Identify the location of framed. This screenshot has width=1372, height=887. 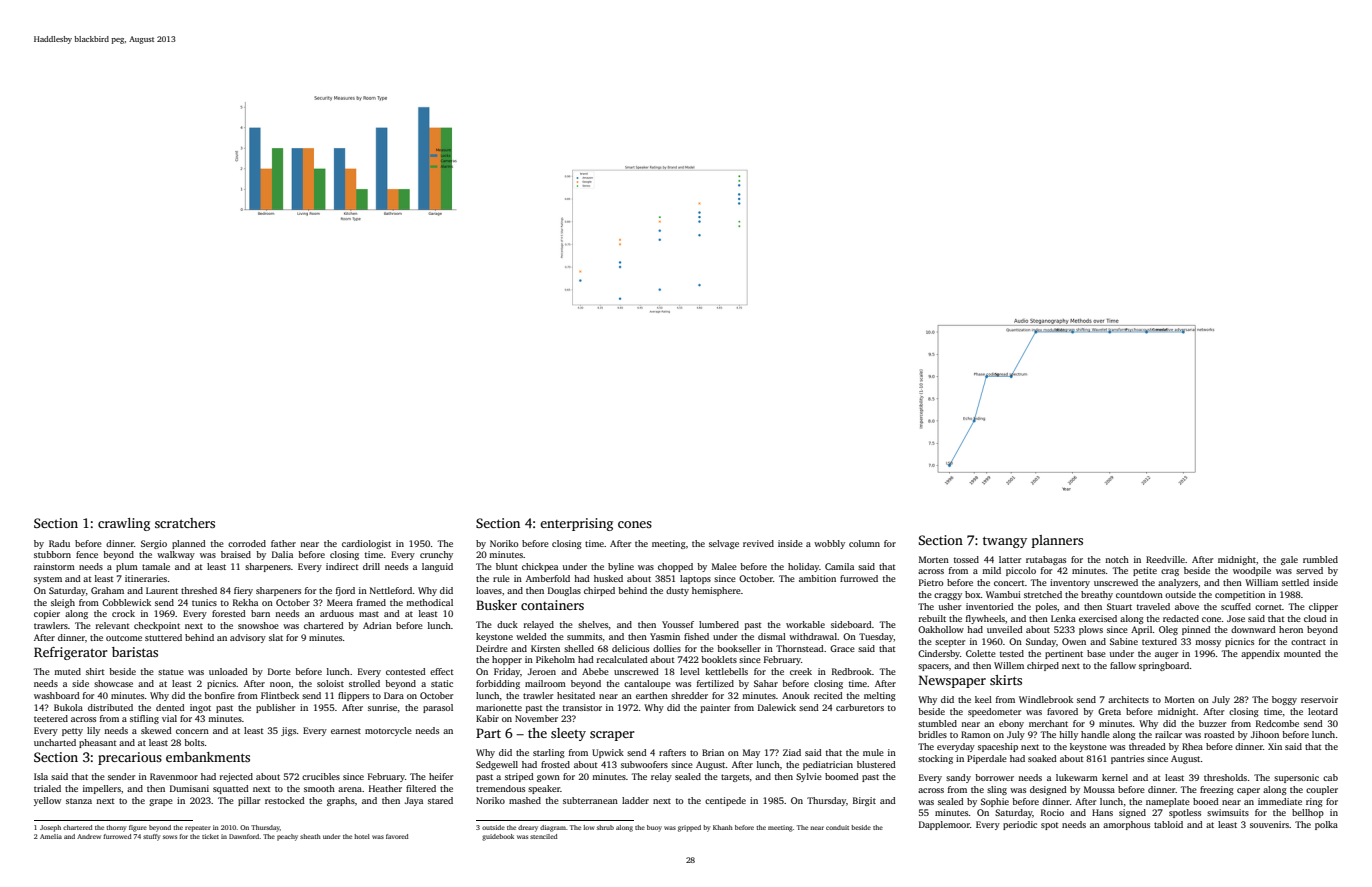
(371, 602).
